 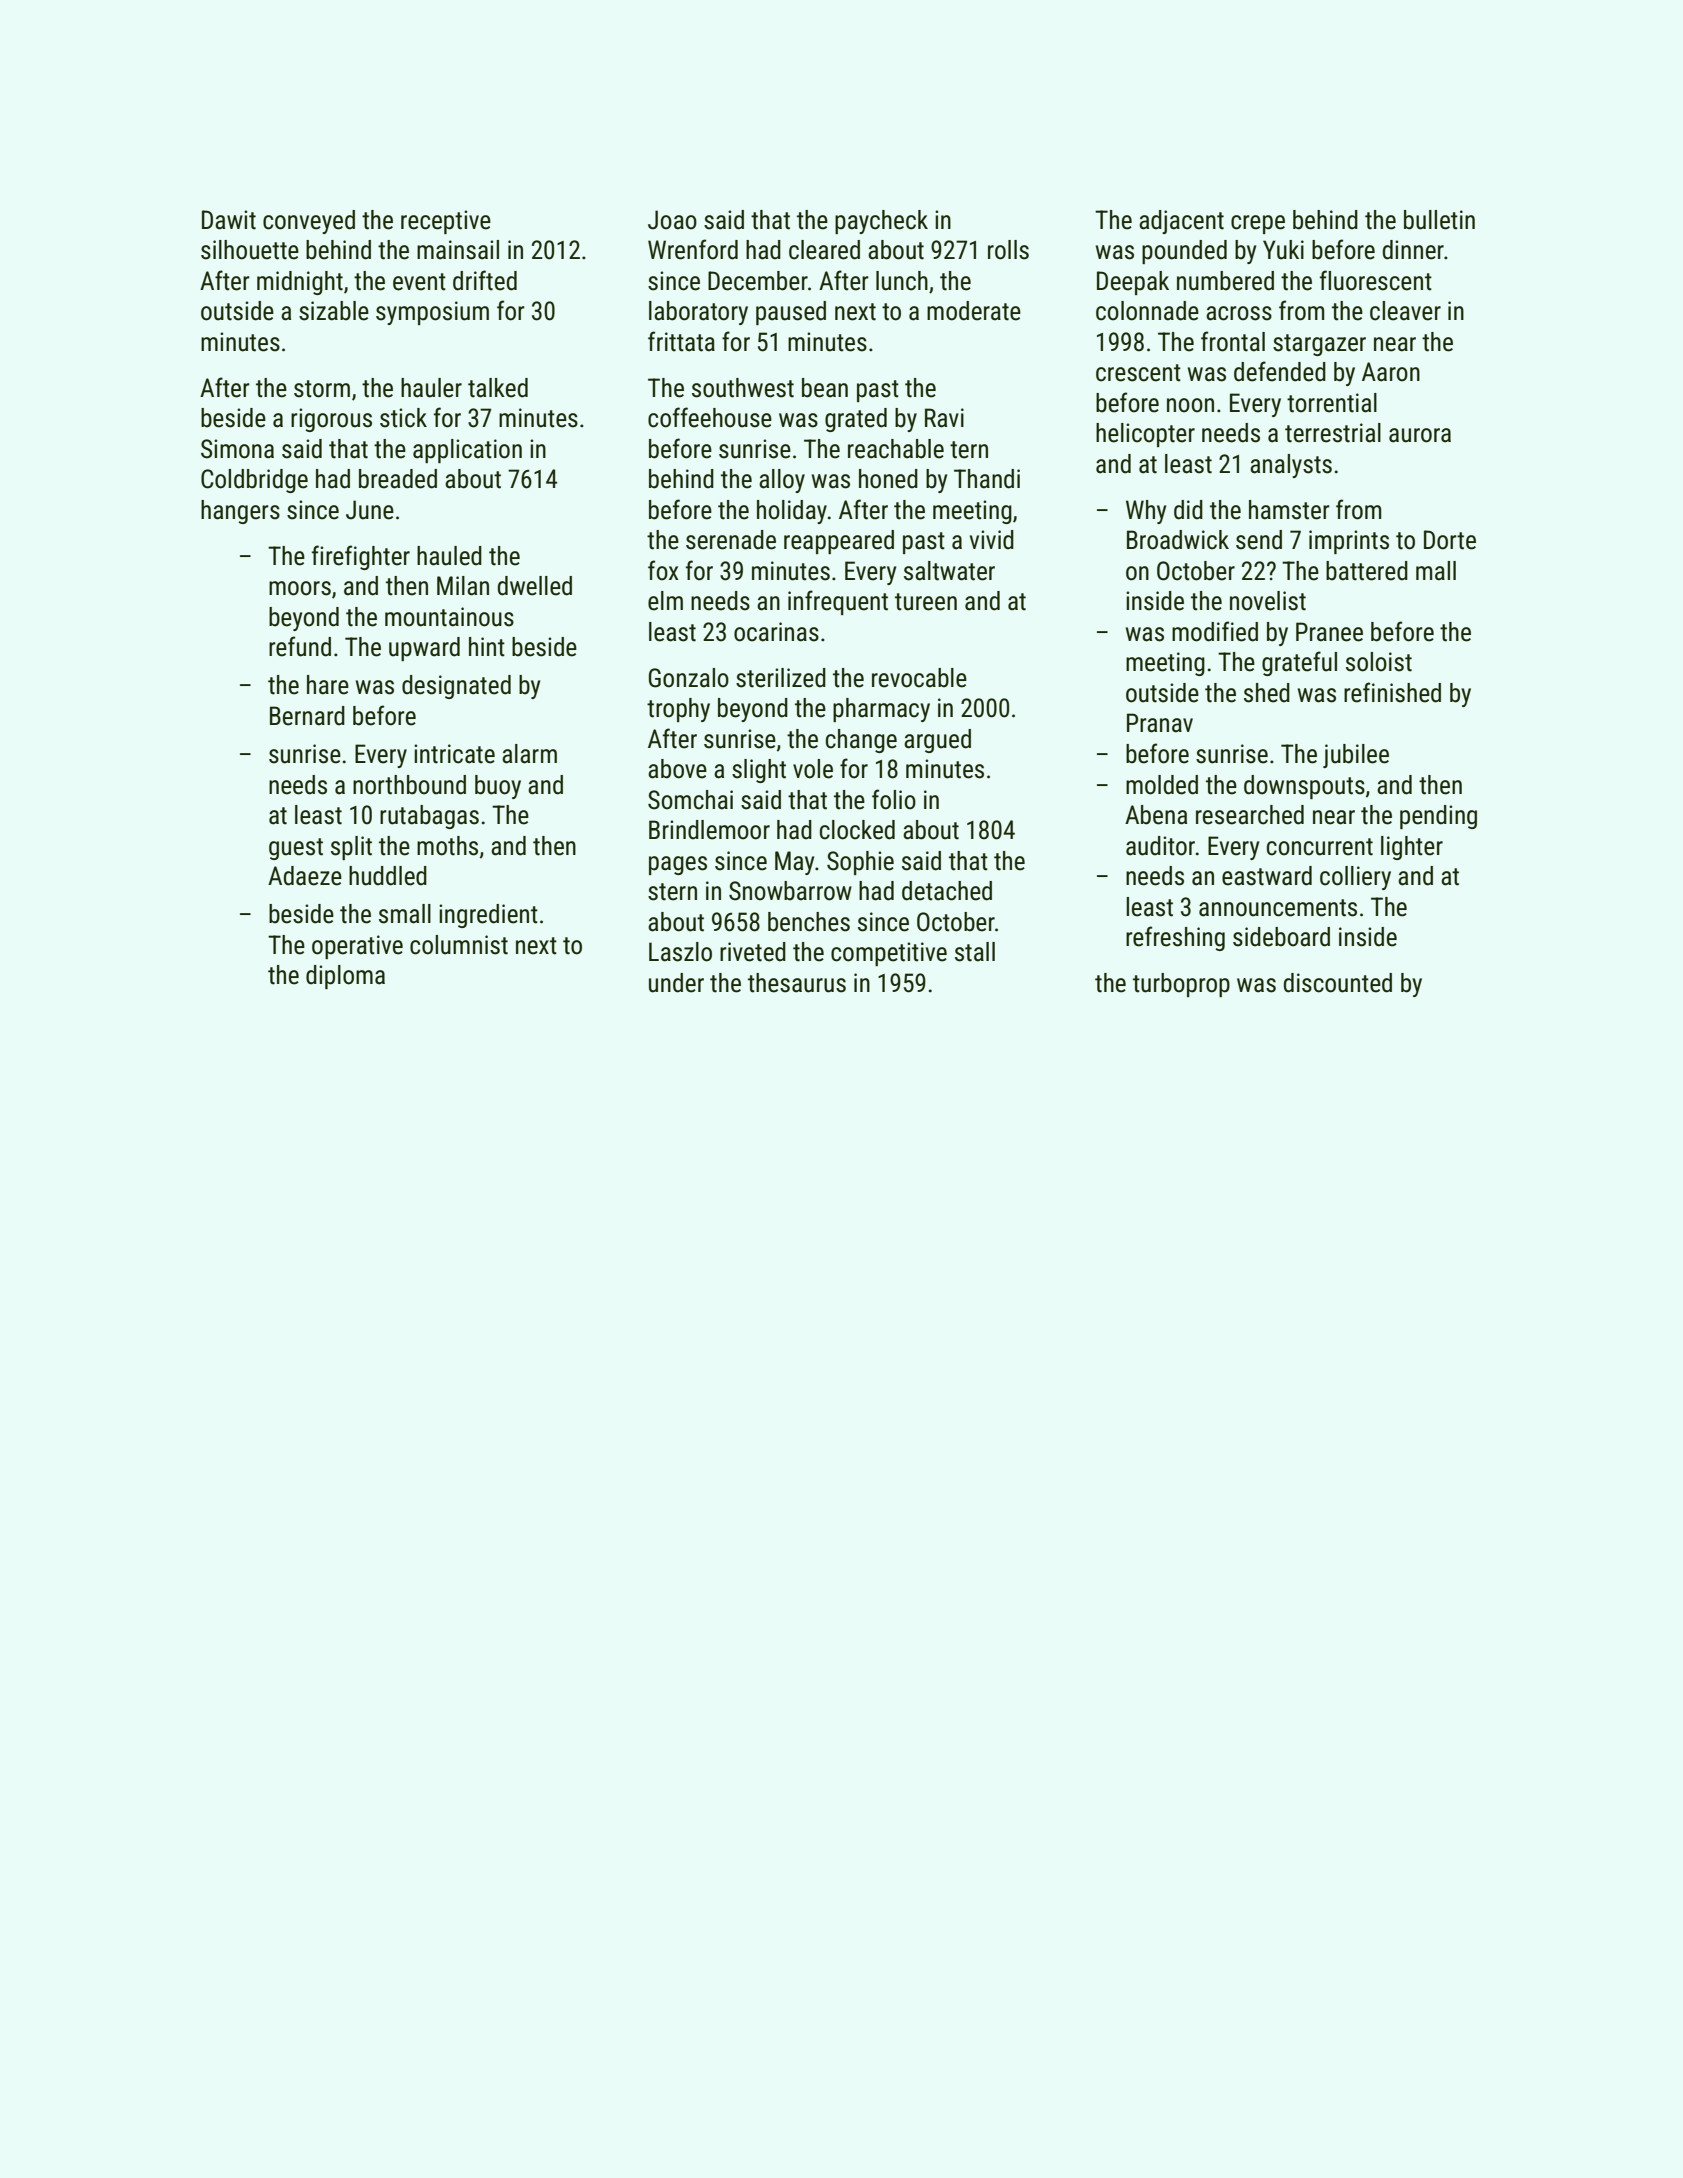 What do you see at coordinates (1281, 937) in the page?
I see `sideboard` at bounding box center [1281, 937].
